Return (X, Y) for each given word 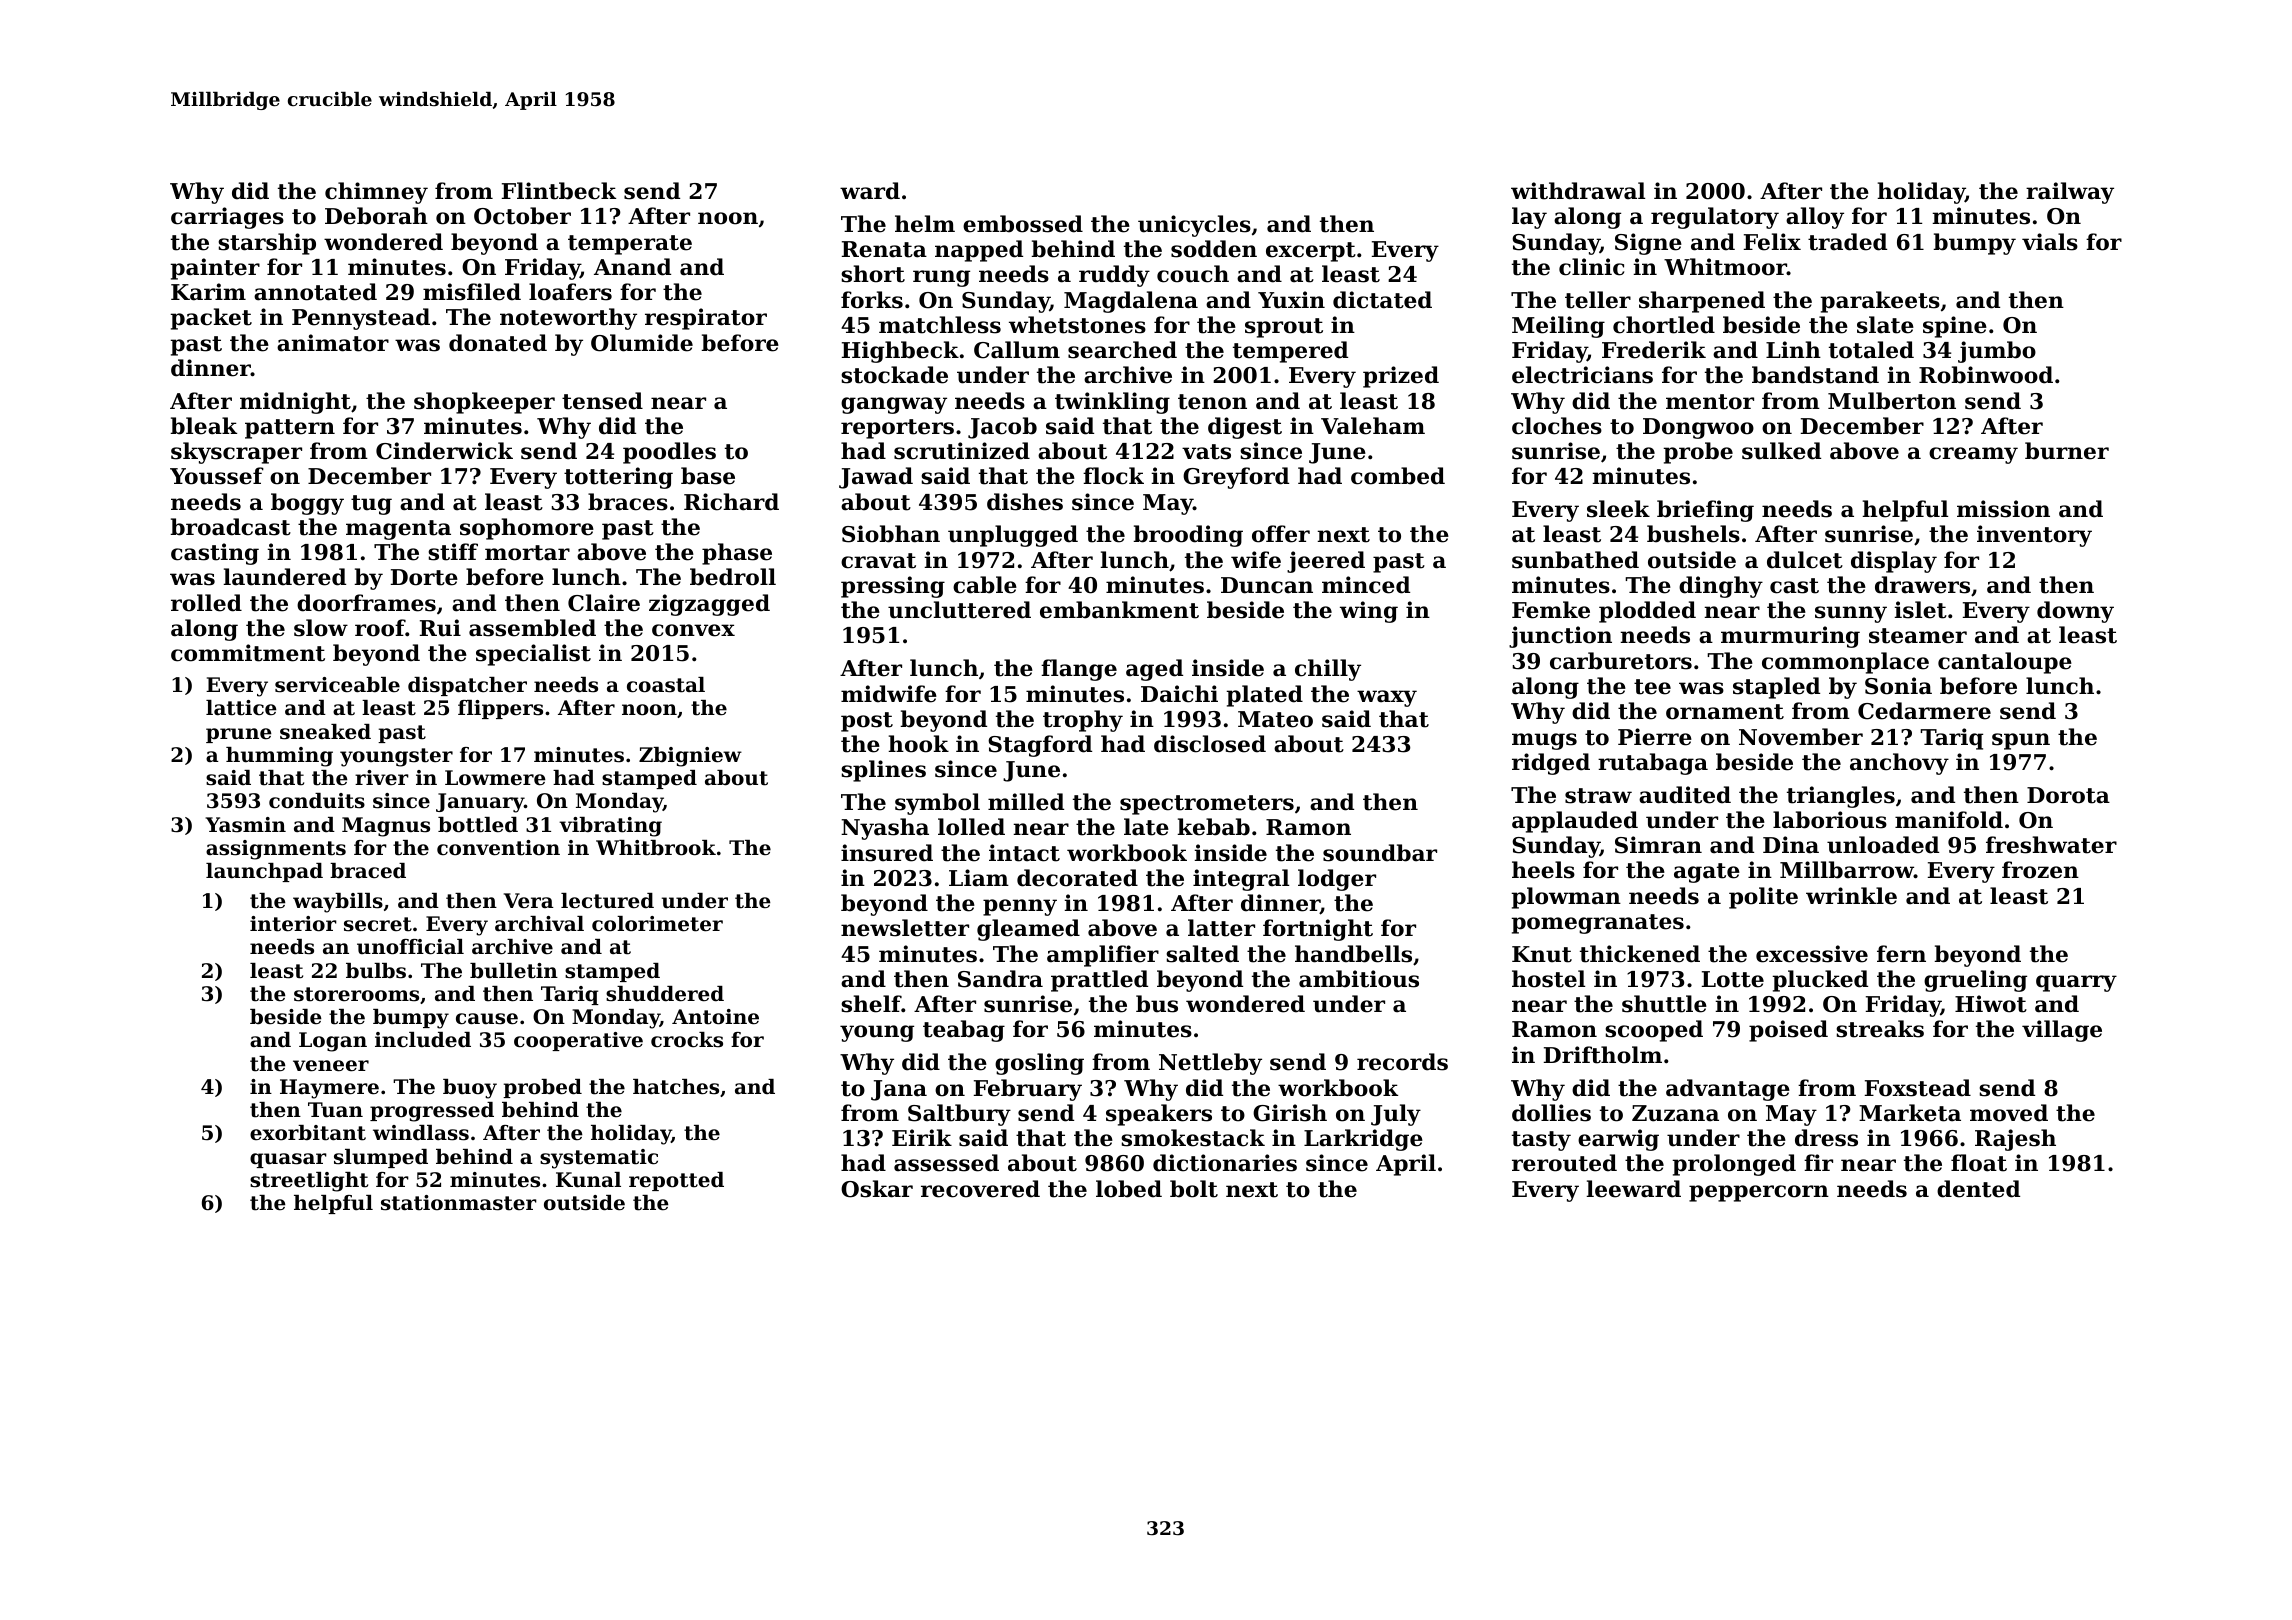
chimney (376, 193)
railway (2070, 193)
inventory (2034, 536)
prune (239, 735)
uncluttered (959, 610)
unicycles (1194, 226)
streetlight (309, 1182)
